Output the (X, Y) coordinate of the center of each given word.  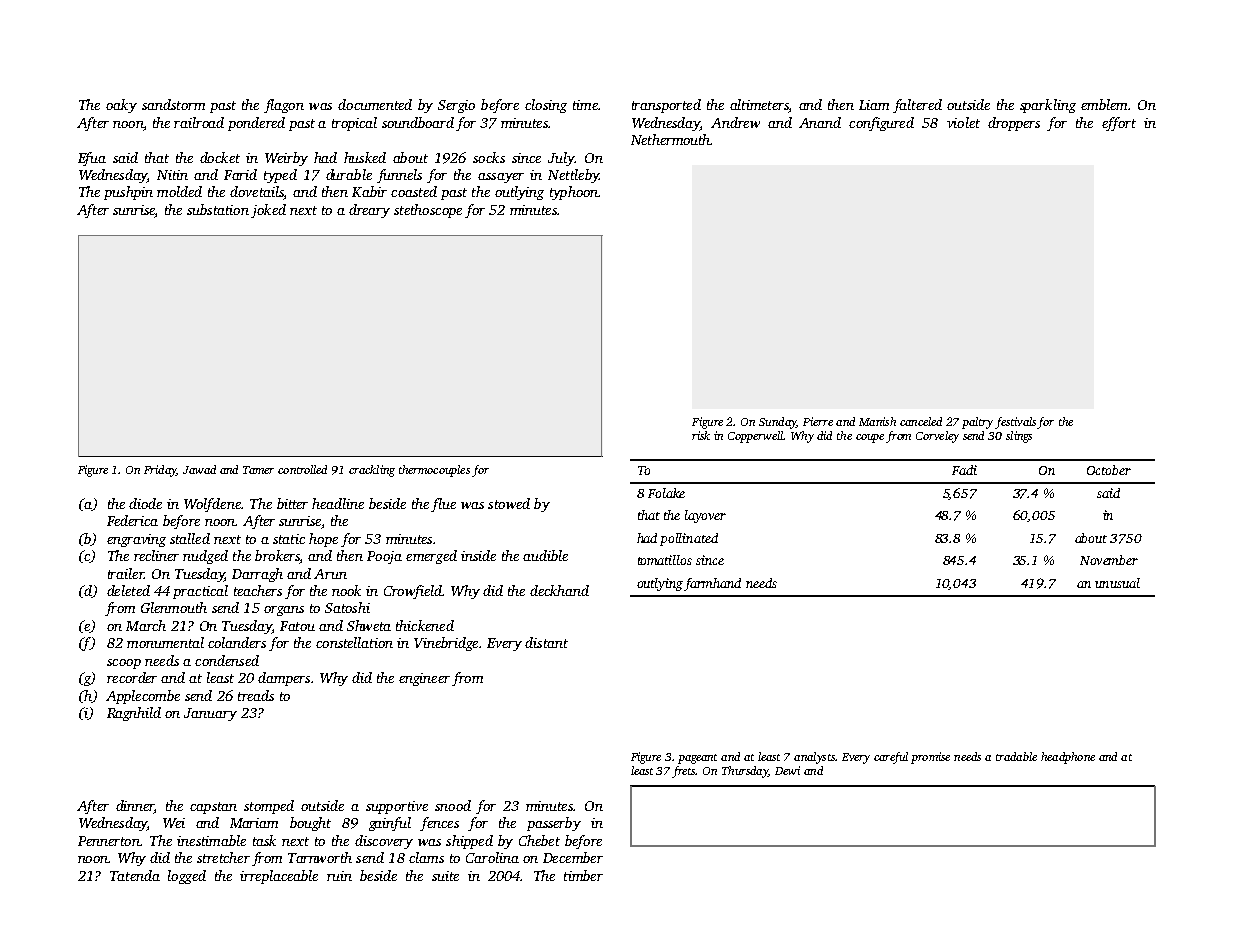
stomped (269, 807)
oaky (121, 106)
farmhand (712, 584)
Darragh (257, 575)
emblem (1104, 104)
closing (546, 106)
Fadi (964, 470)
